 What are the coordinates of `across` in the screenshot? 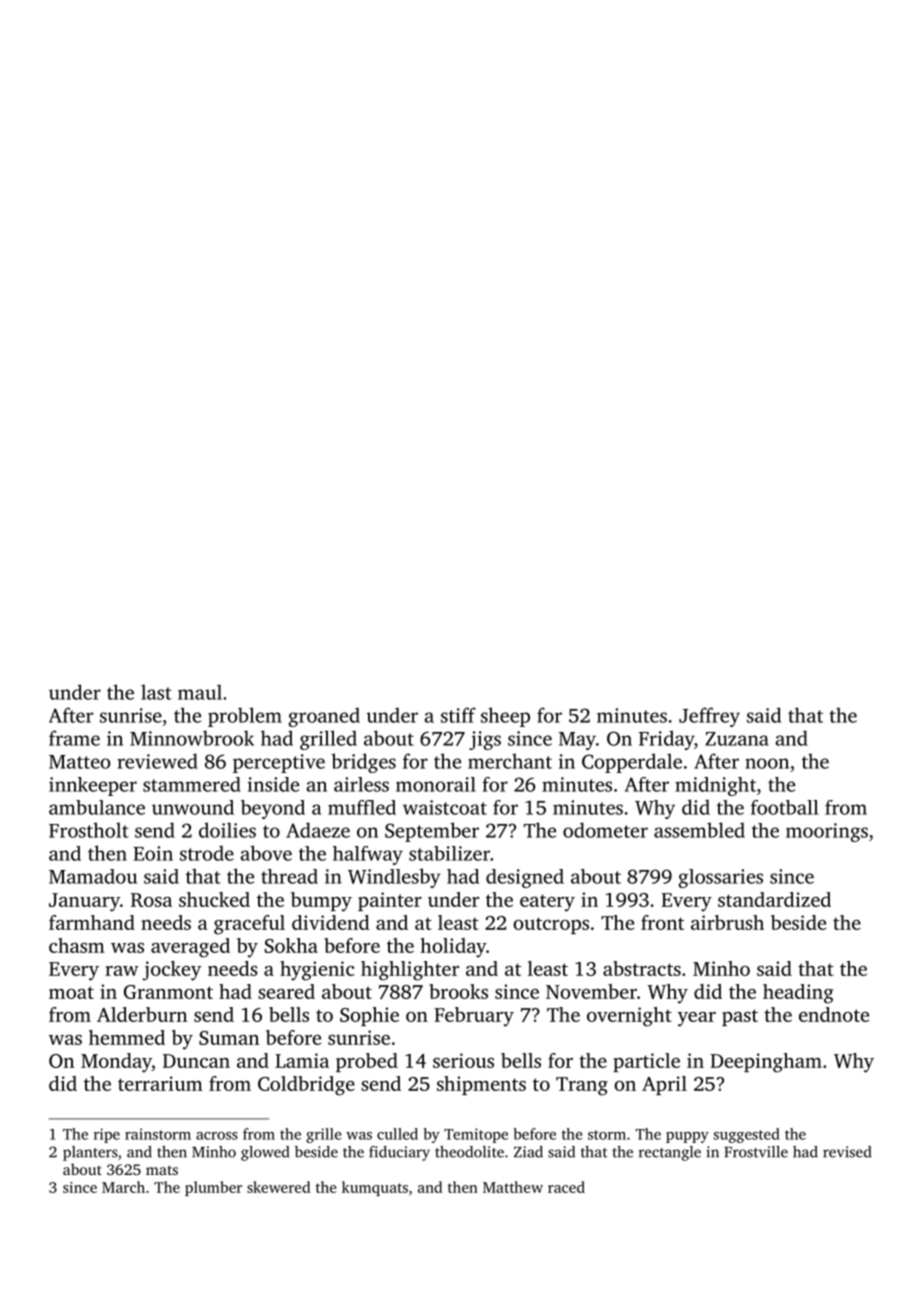 It's located at (217, 1136).
